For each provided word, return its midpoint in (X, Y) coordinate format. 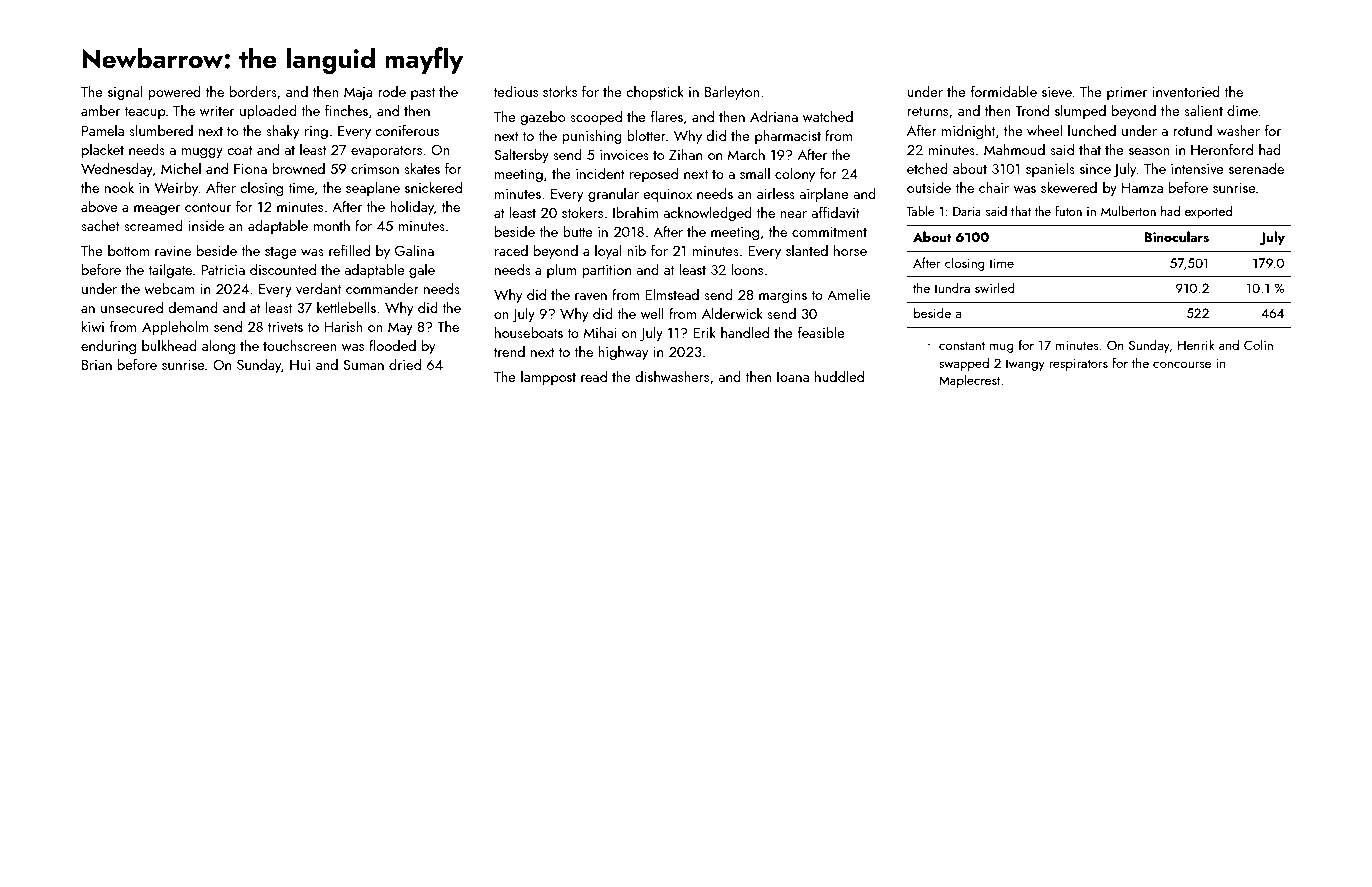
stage (281, 253)
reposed (654, 174)
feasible (821, 332)
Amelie (848, 294)
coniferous (407, 130)
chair (994, 187)
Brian (97, 364)
